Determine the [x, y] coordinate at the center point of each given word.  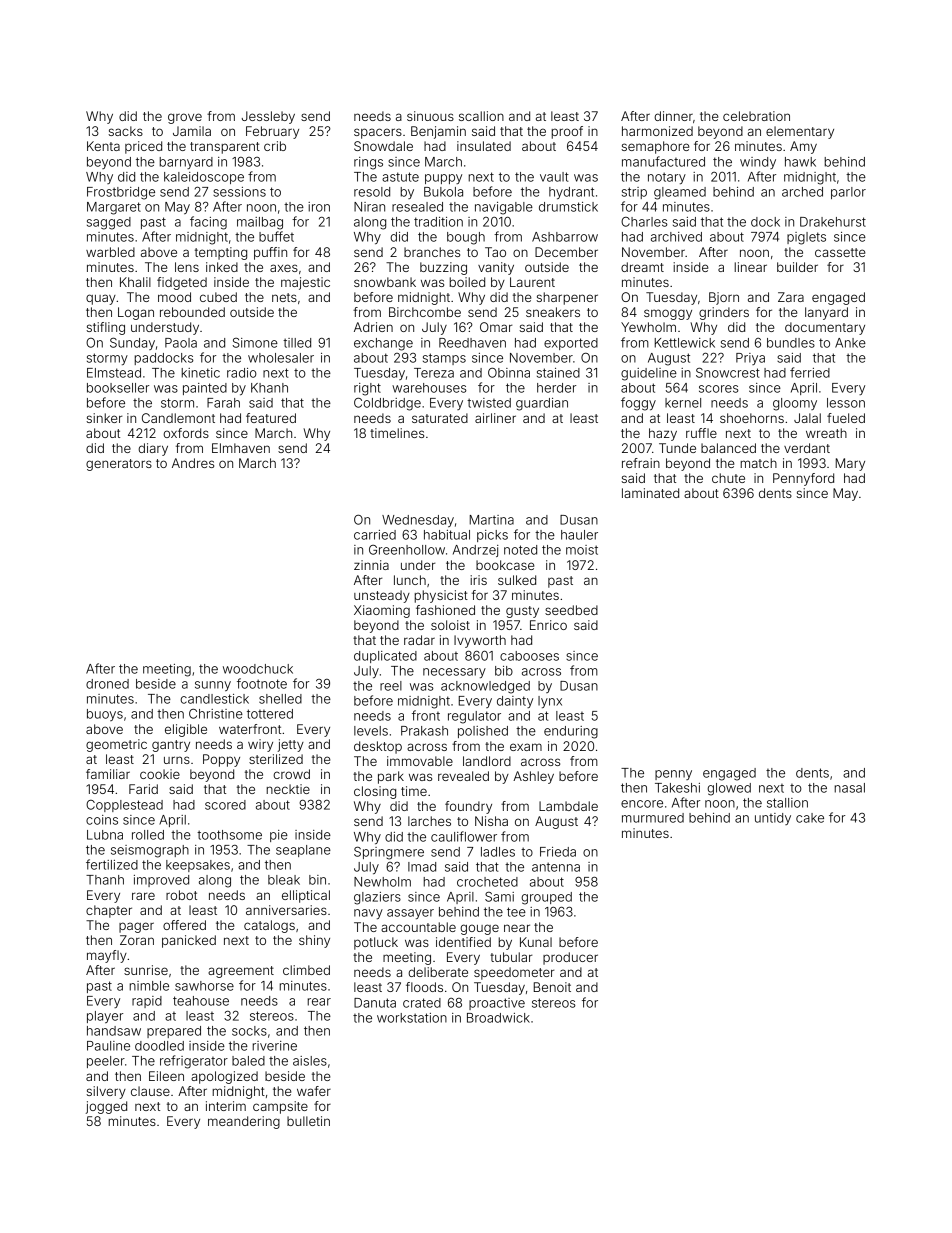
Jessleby [268, 117]
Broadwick [498, 1018]
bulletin [308, 1121]
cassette [840, 252]
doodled [159, 1046]
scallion [481, 116]
